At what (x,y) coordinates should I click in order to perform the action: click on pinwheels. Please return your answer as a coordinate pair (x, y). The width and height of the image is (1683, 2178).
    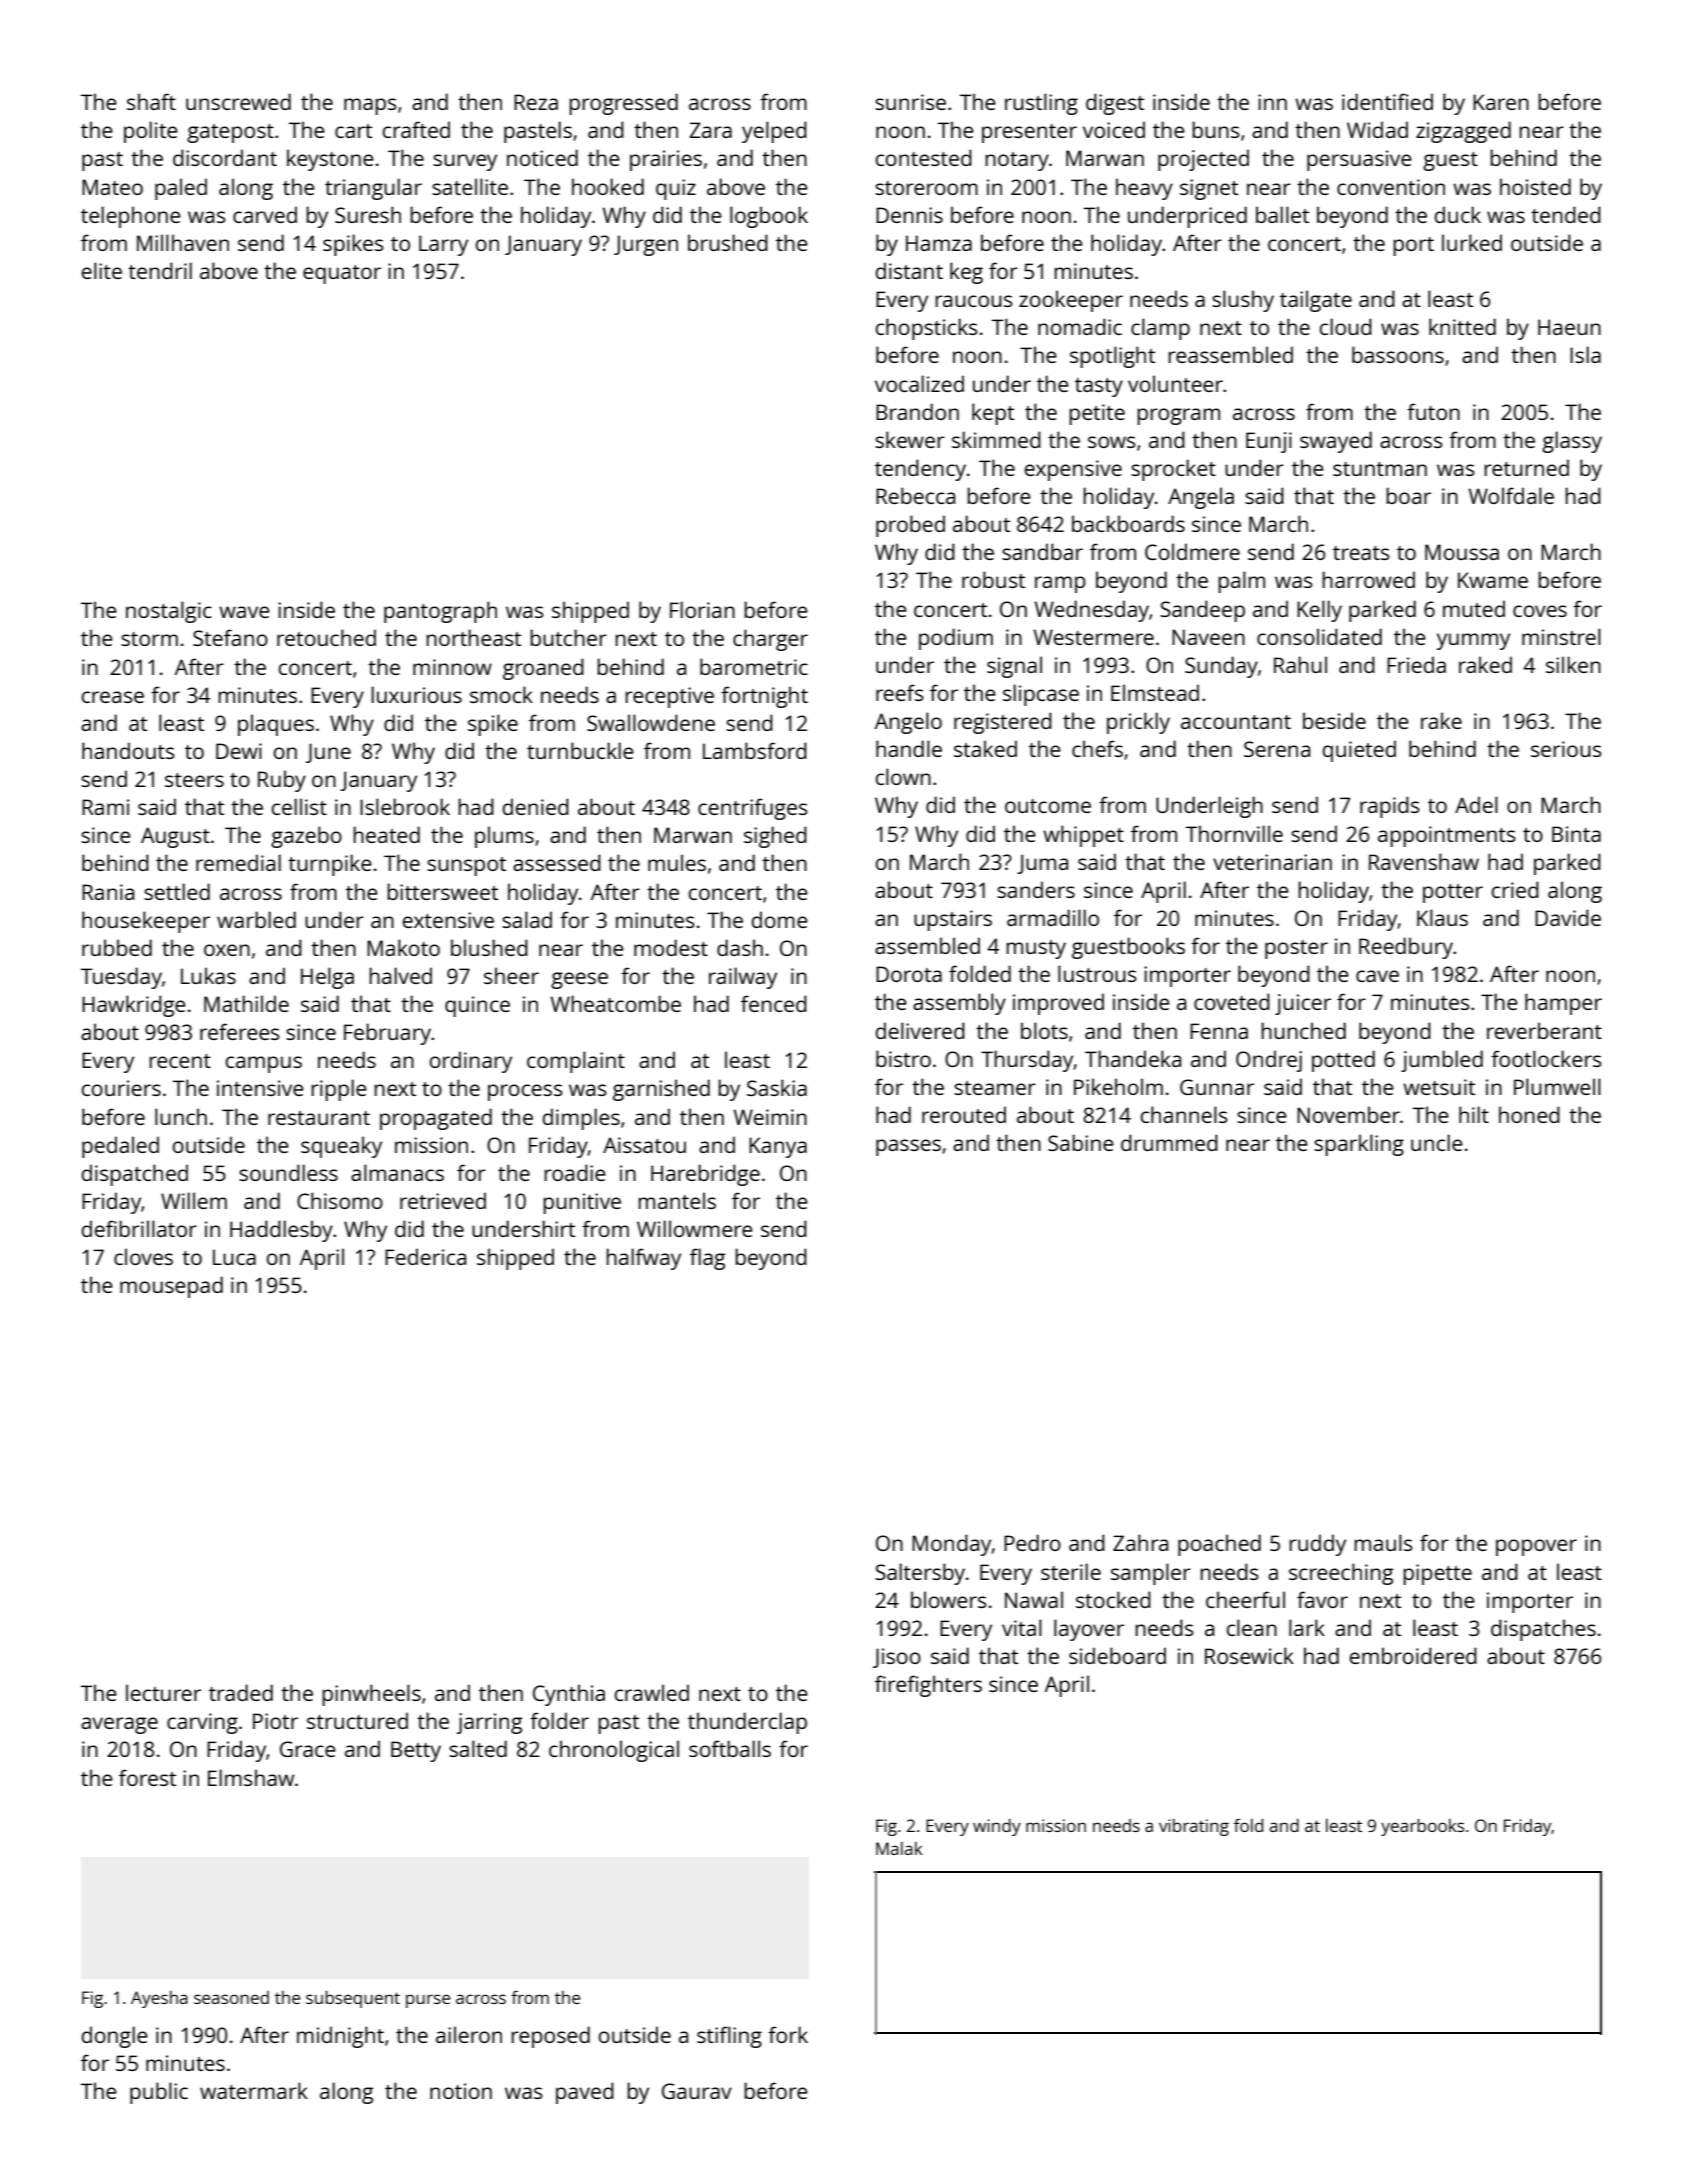
    Looking at the image, I should click on (371, 1695).
